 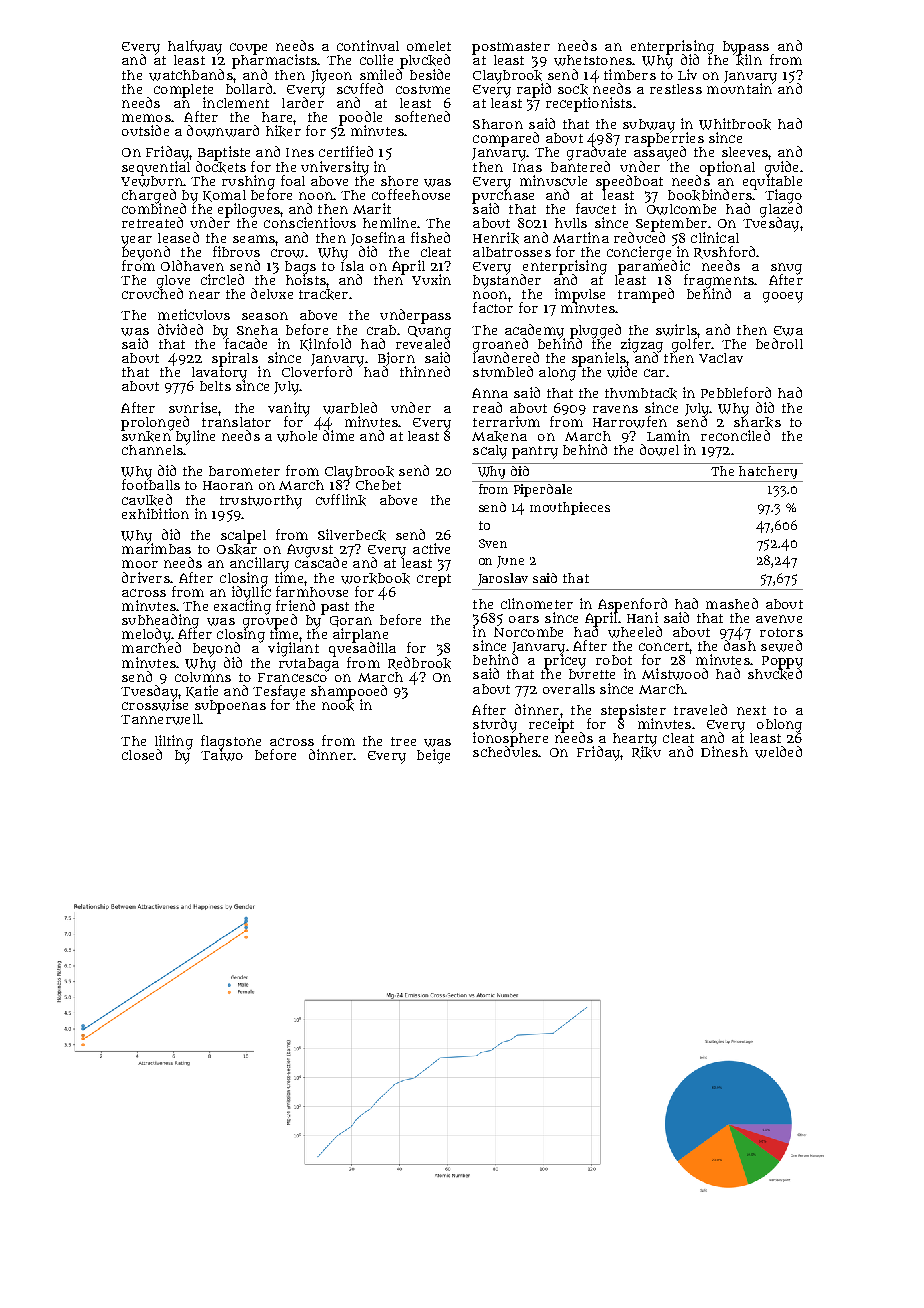 I want to click on factor, so click(x=493, y=307).
